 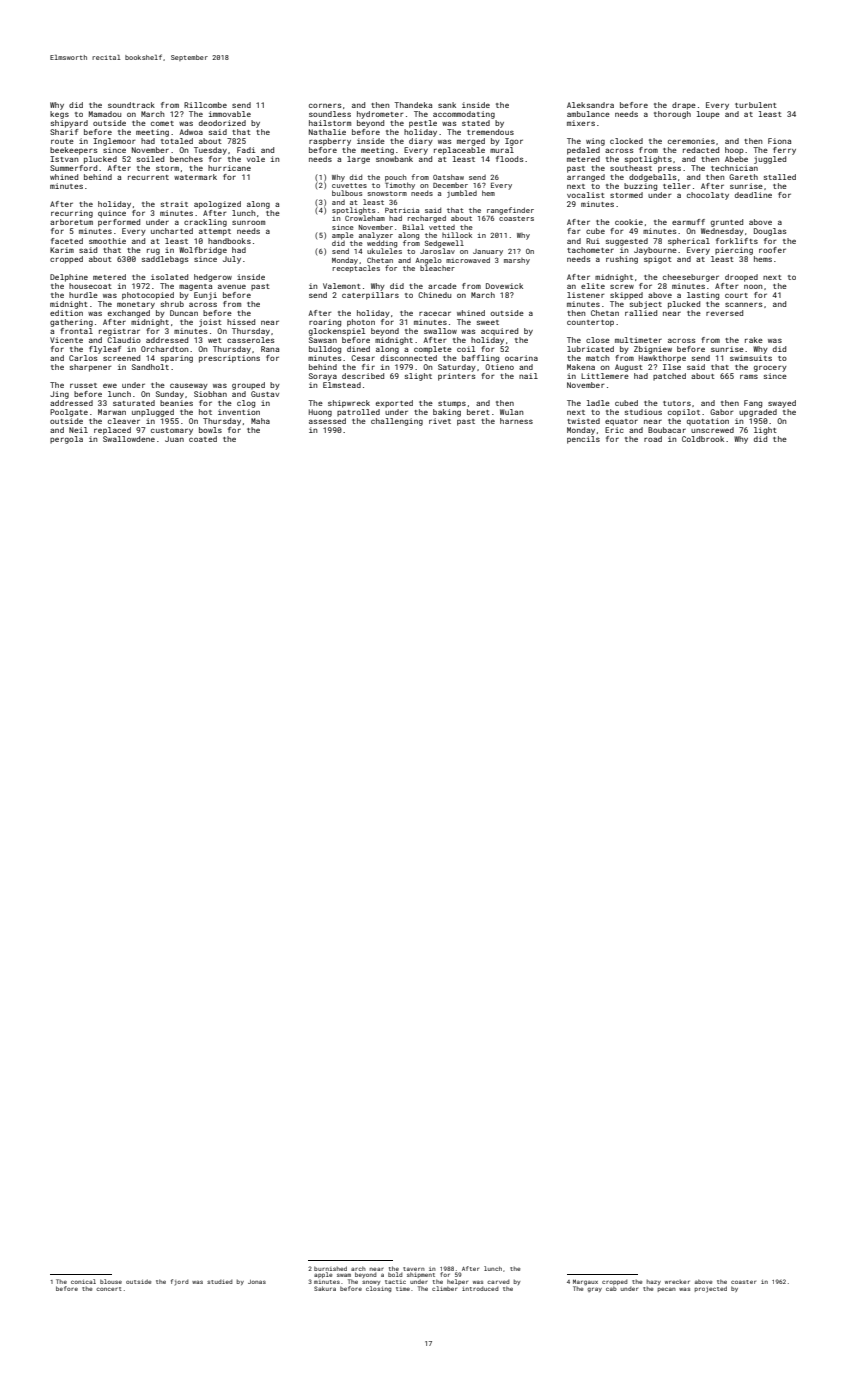 I want to click on pencils, so click(x=583, y=440).
